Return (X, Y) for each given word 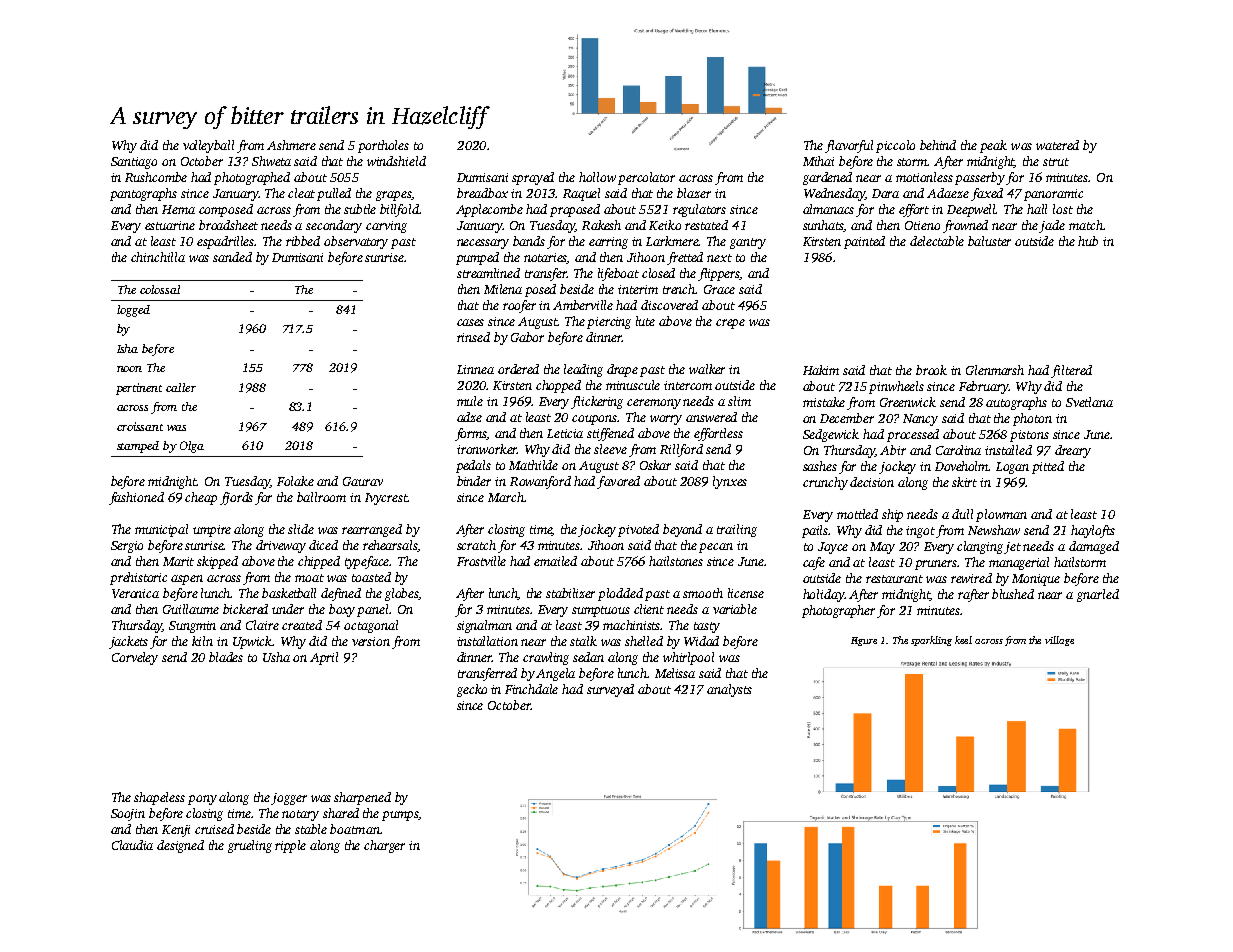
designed (180, 846)
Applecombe (489, 210)
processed (913, 435)
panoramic (1053, 195)
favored (618, 482)
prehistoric (138, 578)
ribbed (303, 241)
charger (384, 846)
